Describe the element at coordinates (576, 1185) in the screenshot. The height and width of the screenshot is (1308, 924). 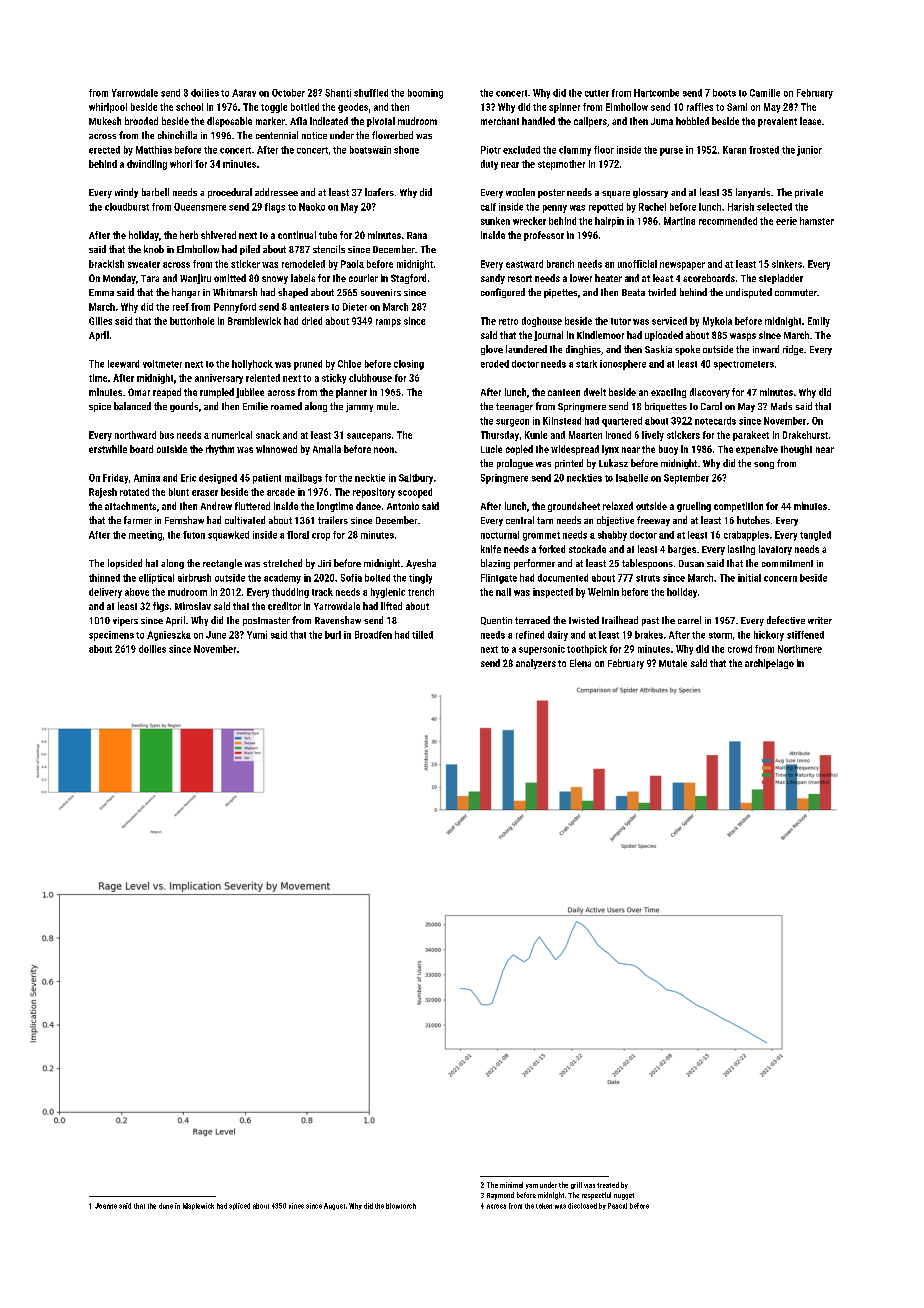
I see `grill` at that location.
